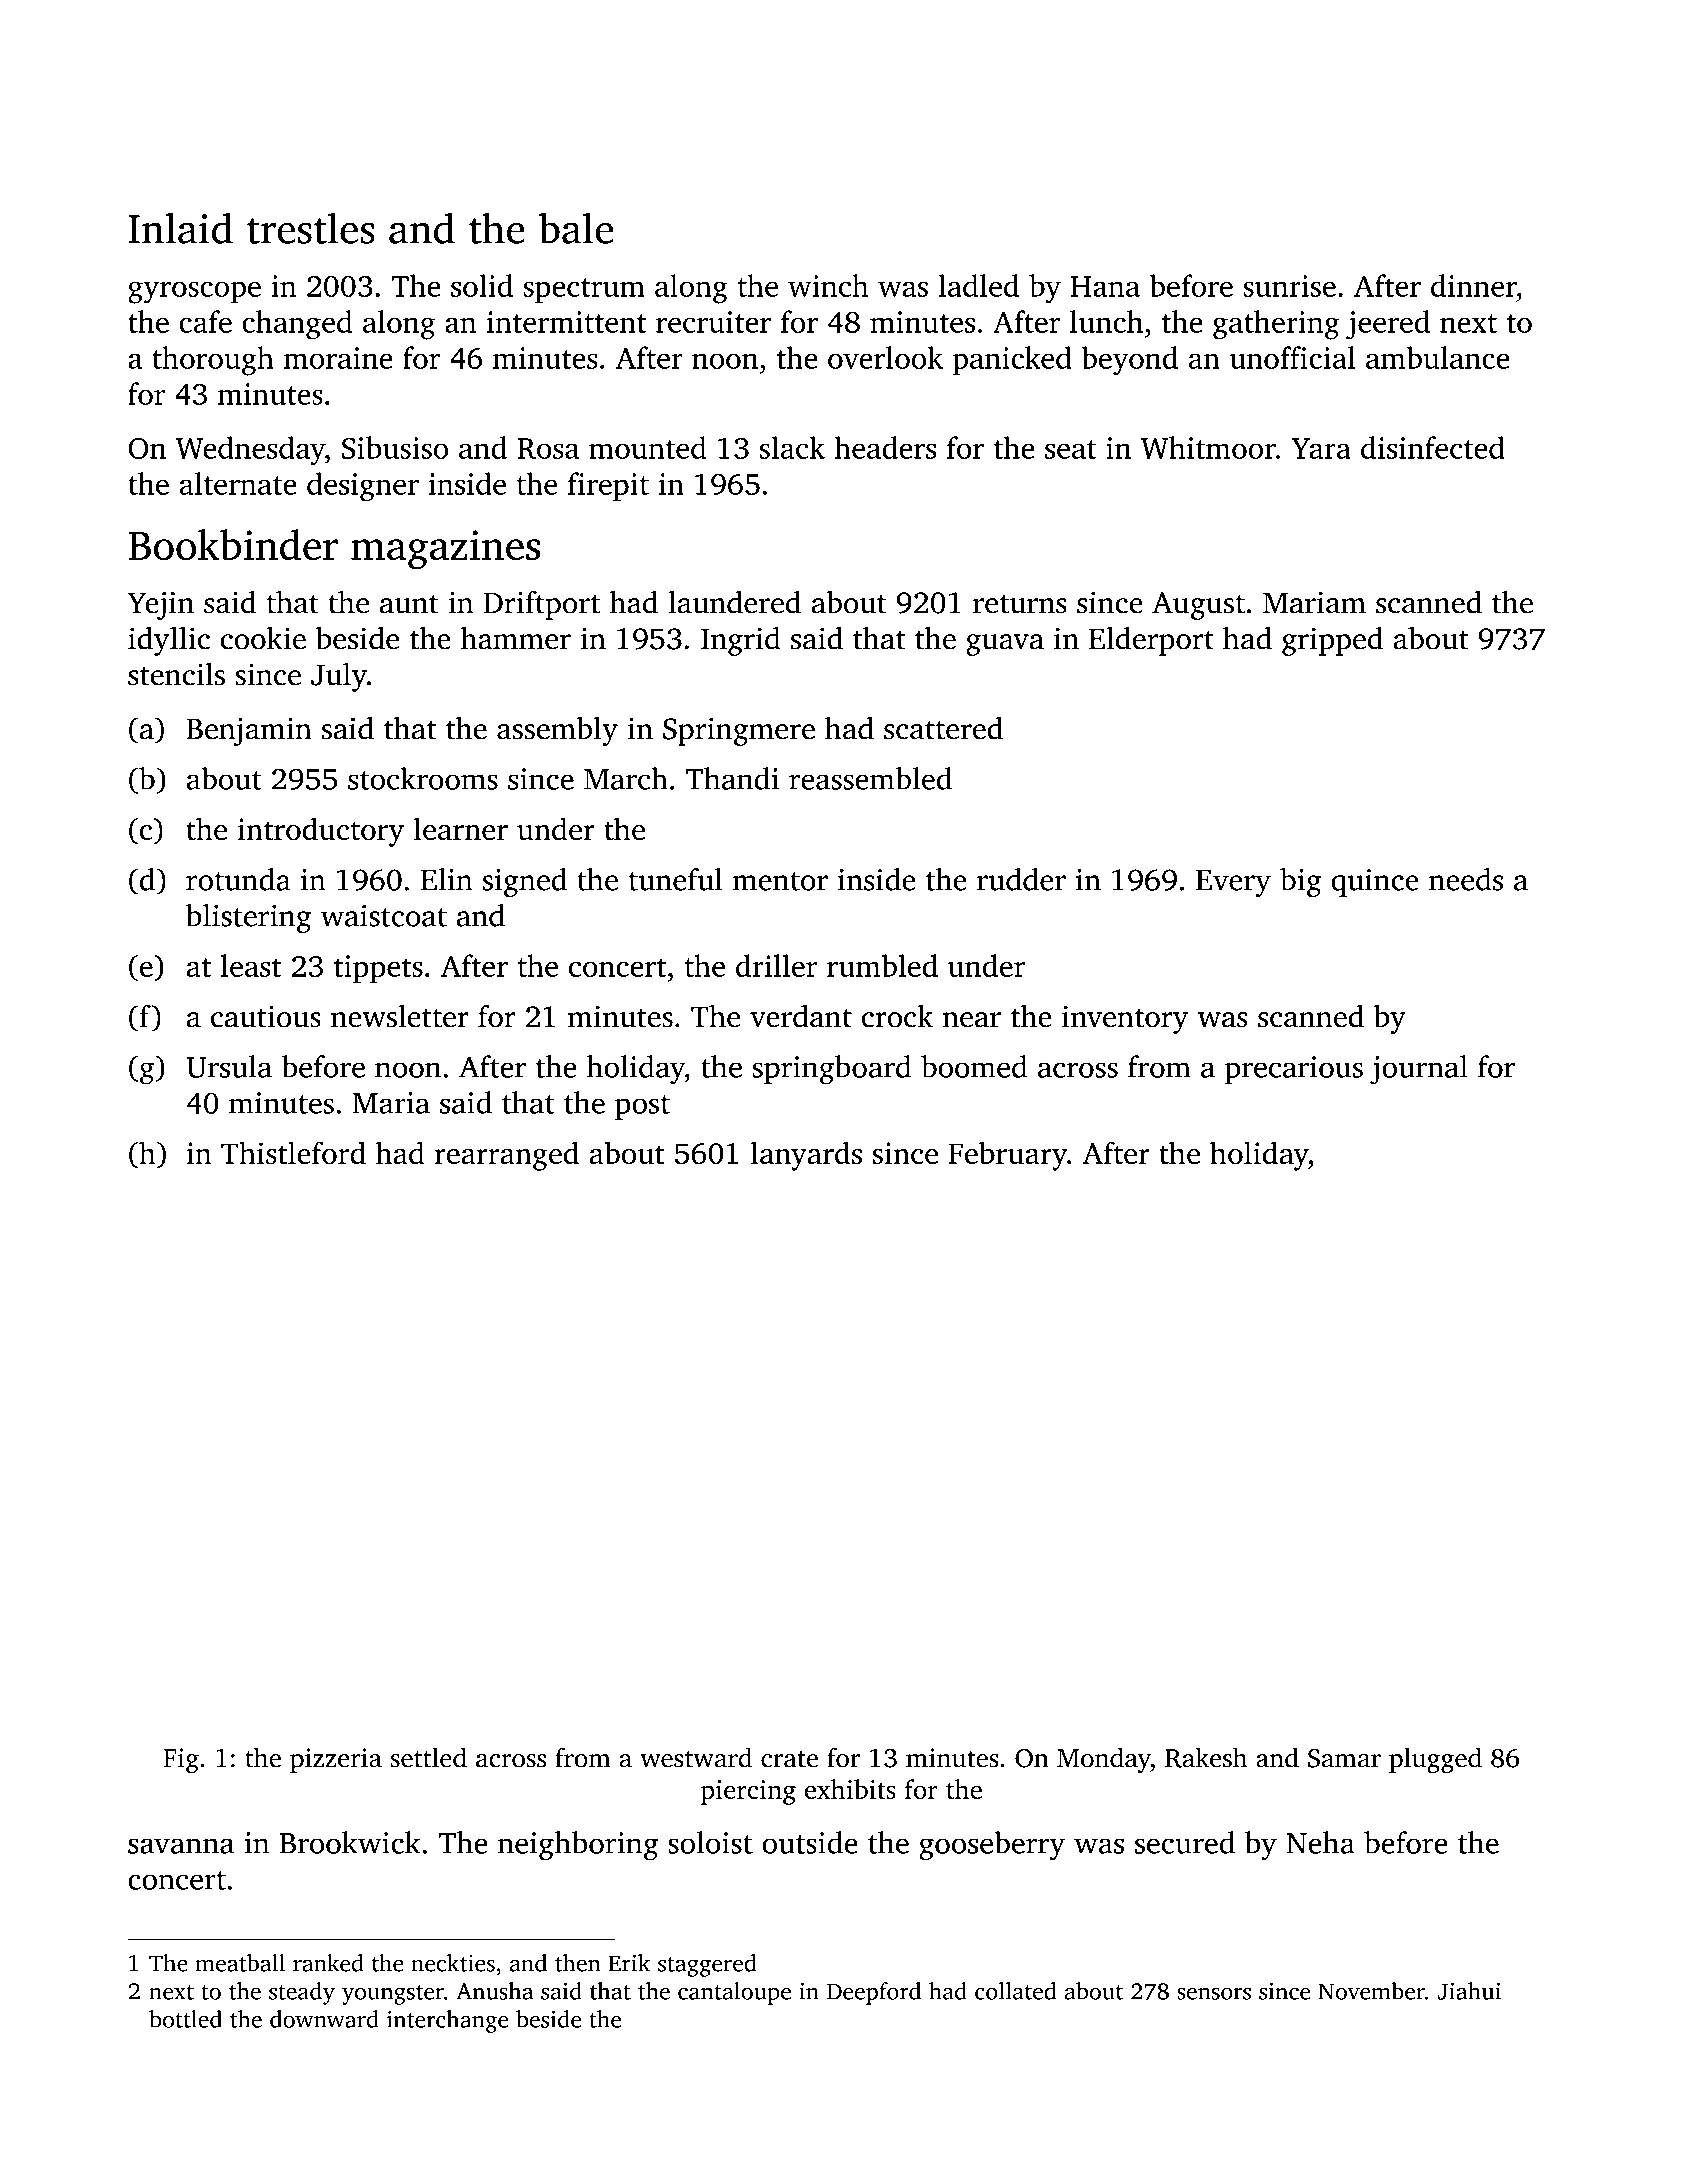 This screenshot has height=2178, width=1683. I want to click on winch, so click(828, 285).
